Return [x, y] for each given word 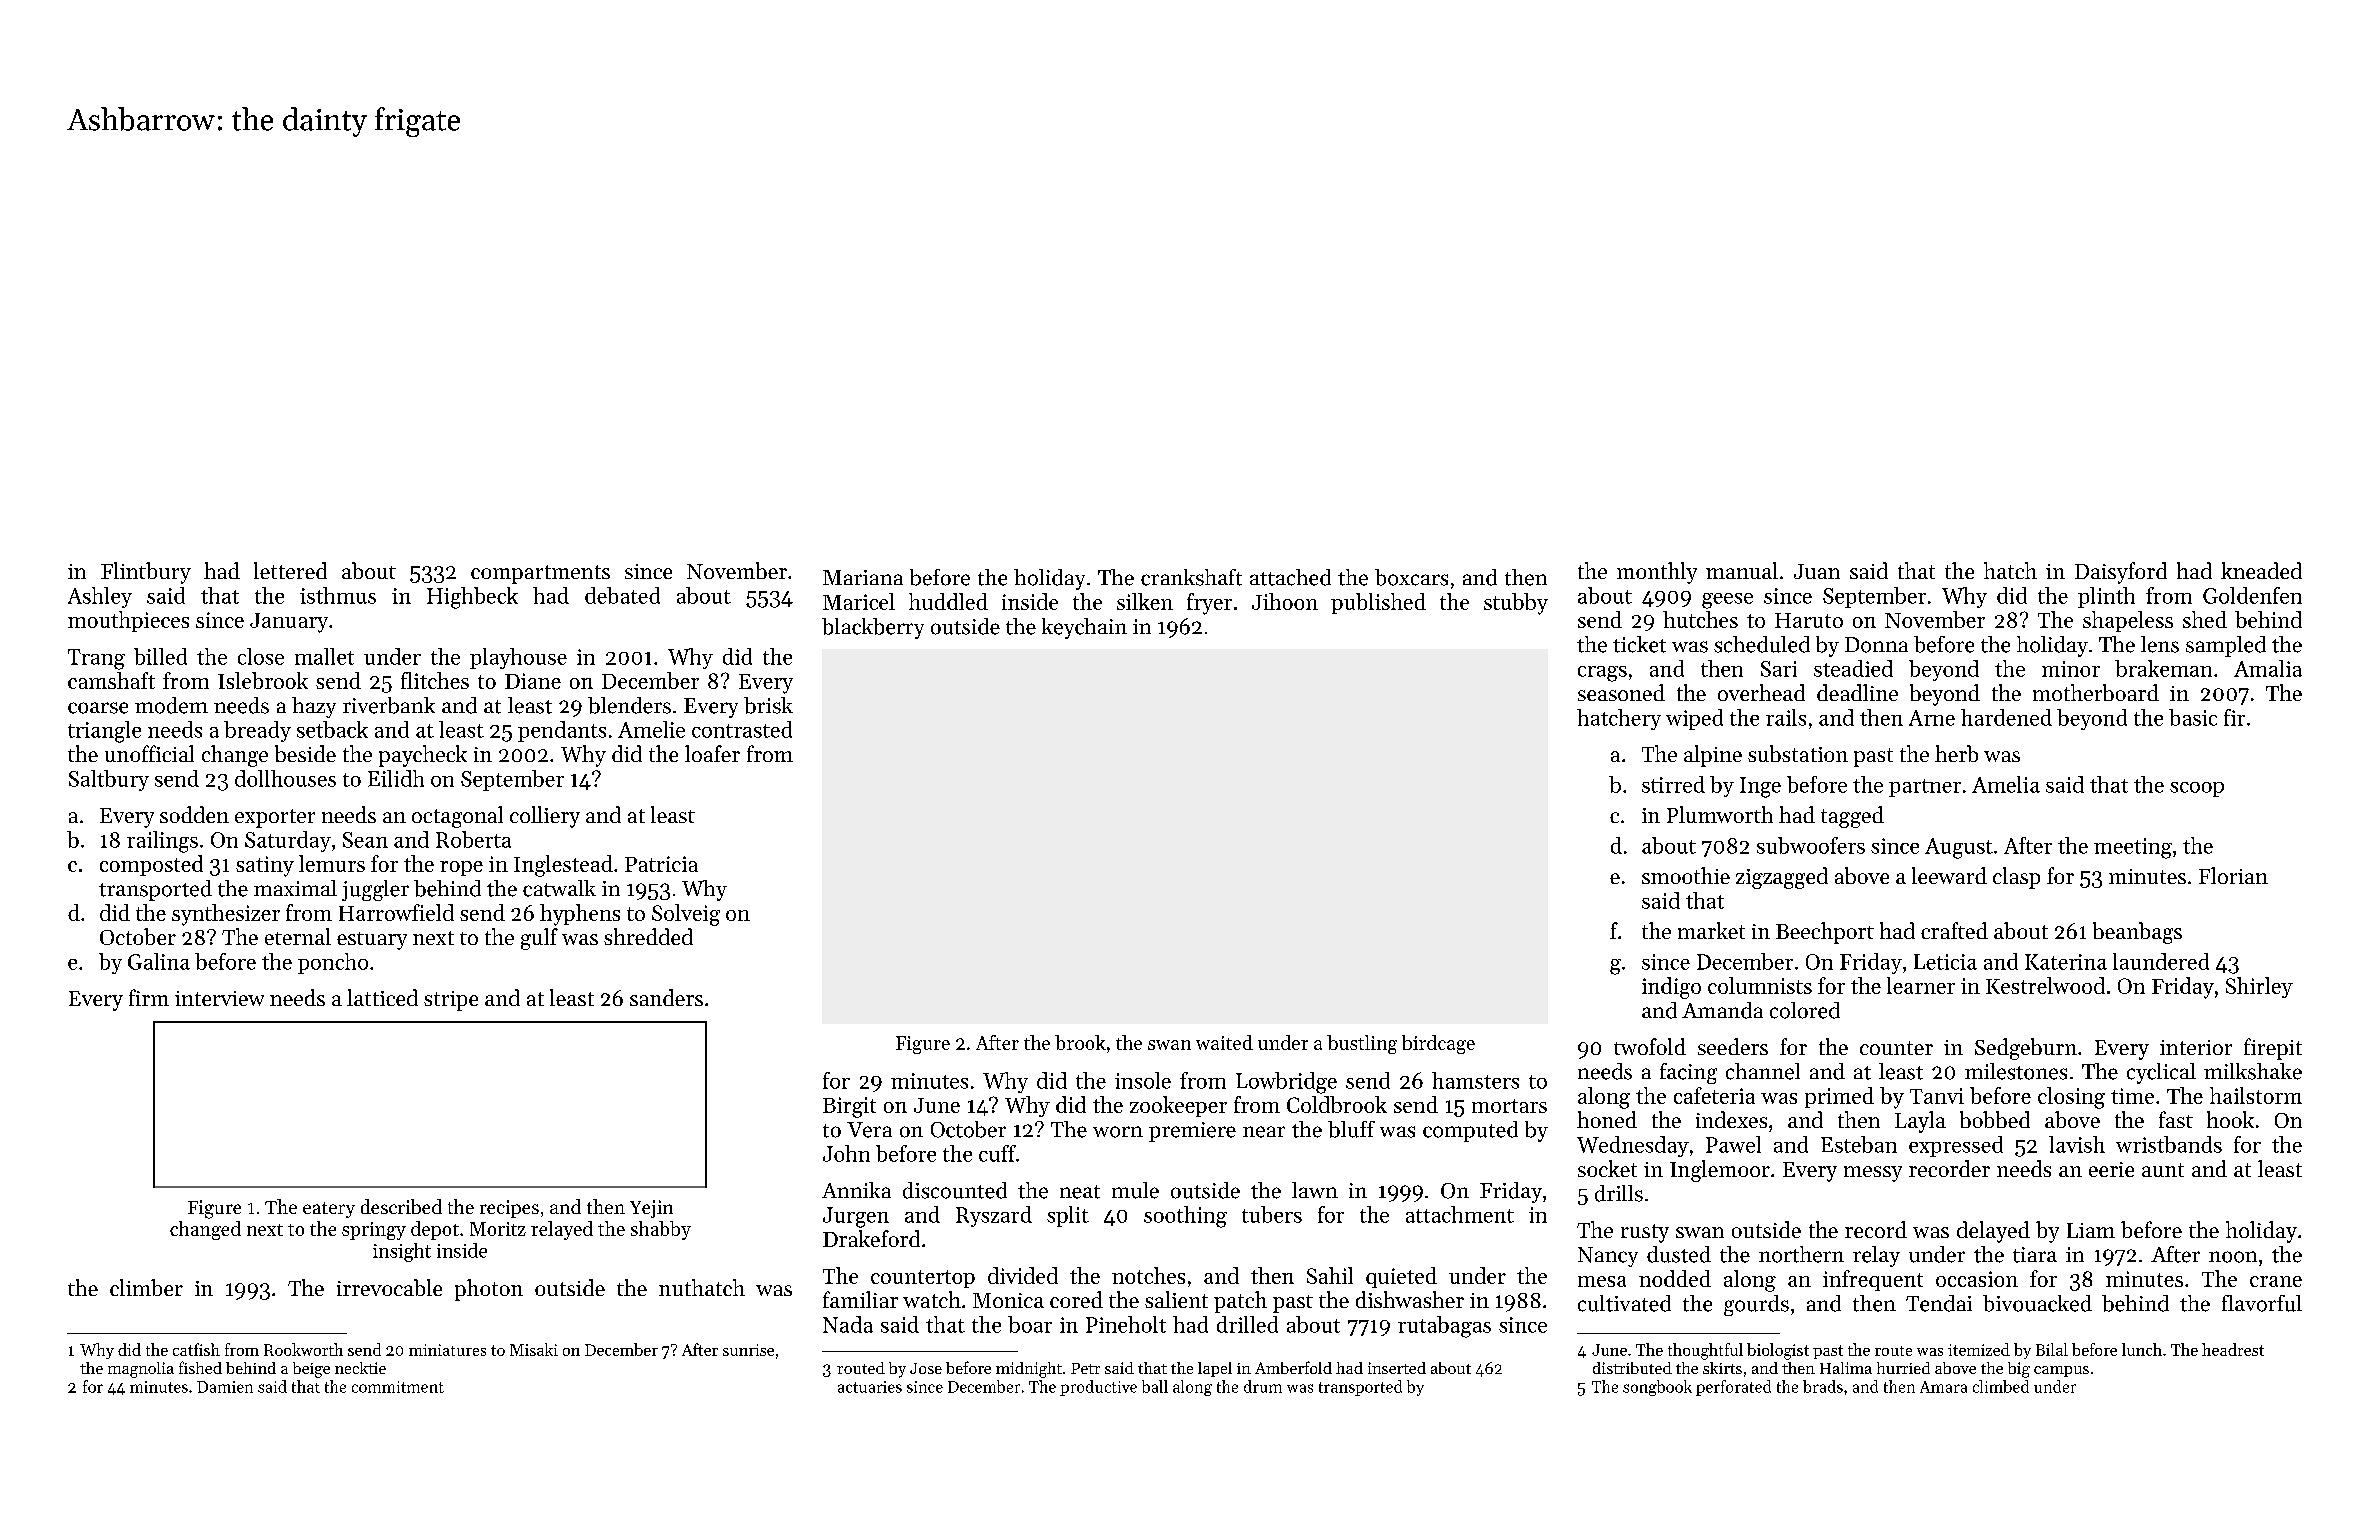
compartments [540, 574]
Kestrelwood [2045, 985]
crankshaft [1191, 577]
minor [2071, 669]
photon [489, 1290]
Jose [926, 1368]
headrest [2233, 1349]
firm [149, 997]
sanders [666, 997]
